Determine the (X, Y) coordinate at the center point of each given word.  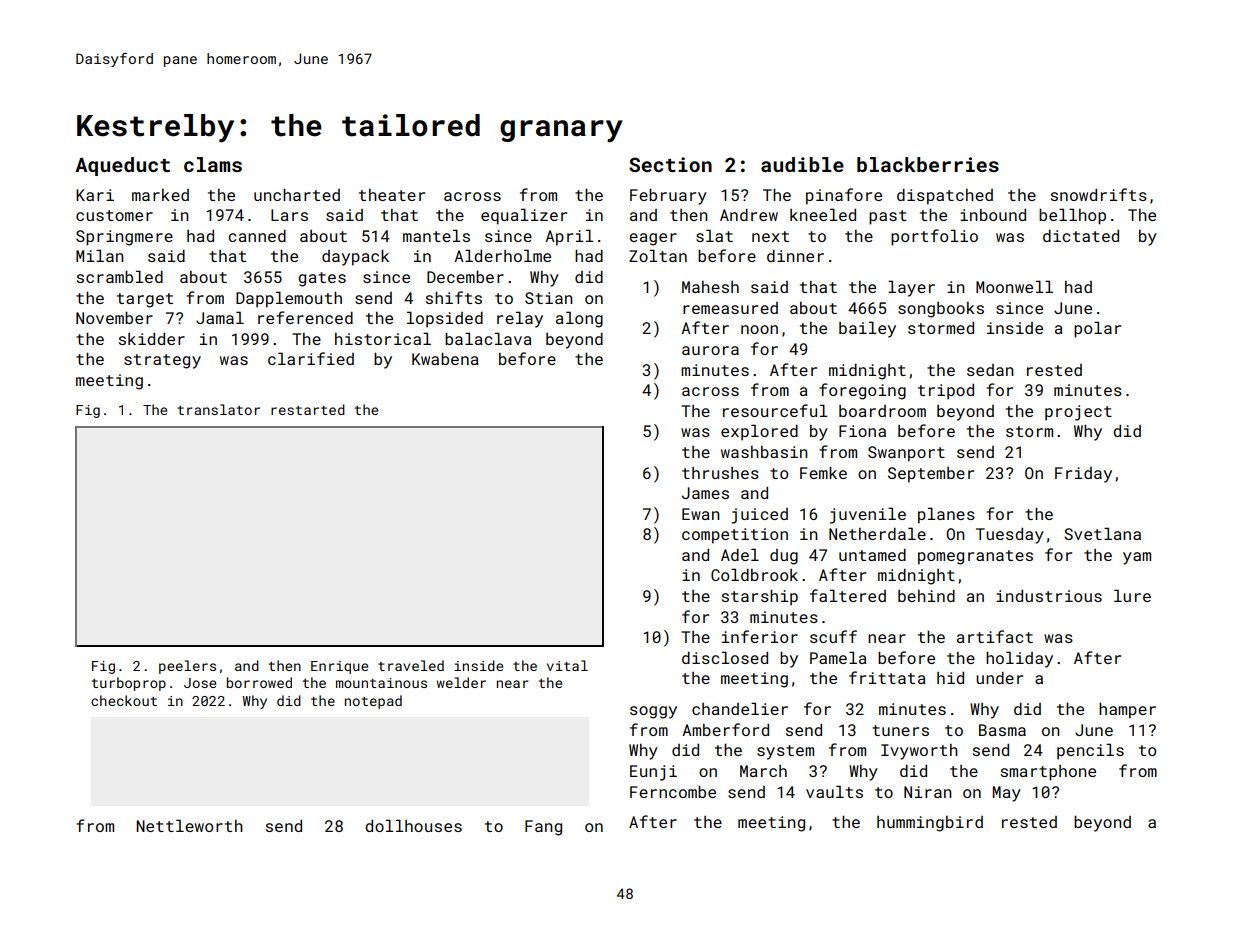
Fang (543, 828)
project (1078, 413)
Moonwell (1014, 286)
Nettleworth (189, 825)
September (931, 475)
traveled (411, 665)
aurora (710, 350)
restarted (308, 409)
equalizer (524, 216)
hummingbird (930, 824)
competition (735, 536)
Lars (289, 215)
